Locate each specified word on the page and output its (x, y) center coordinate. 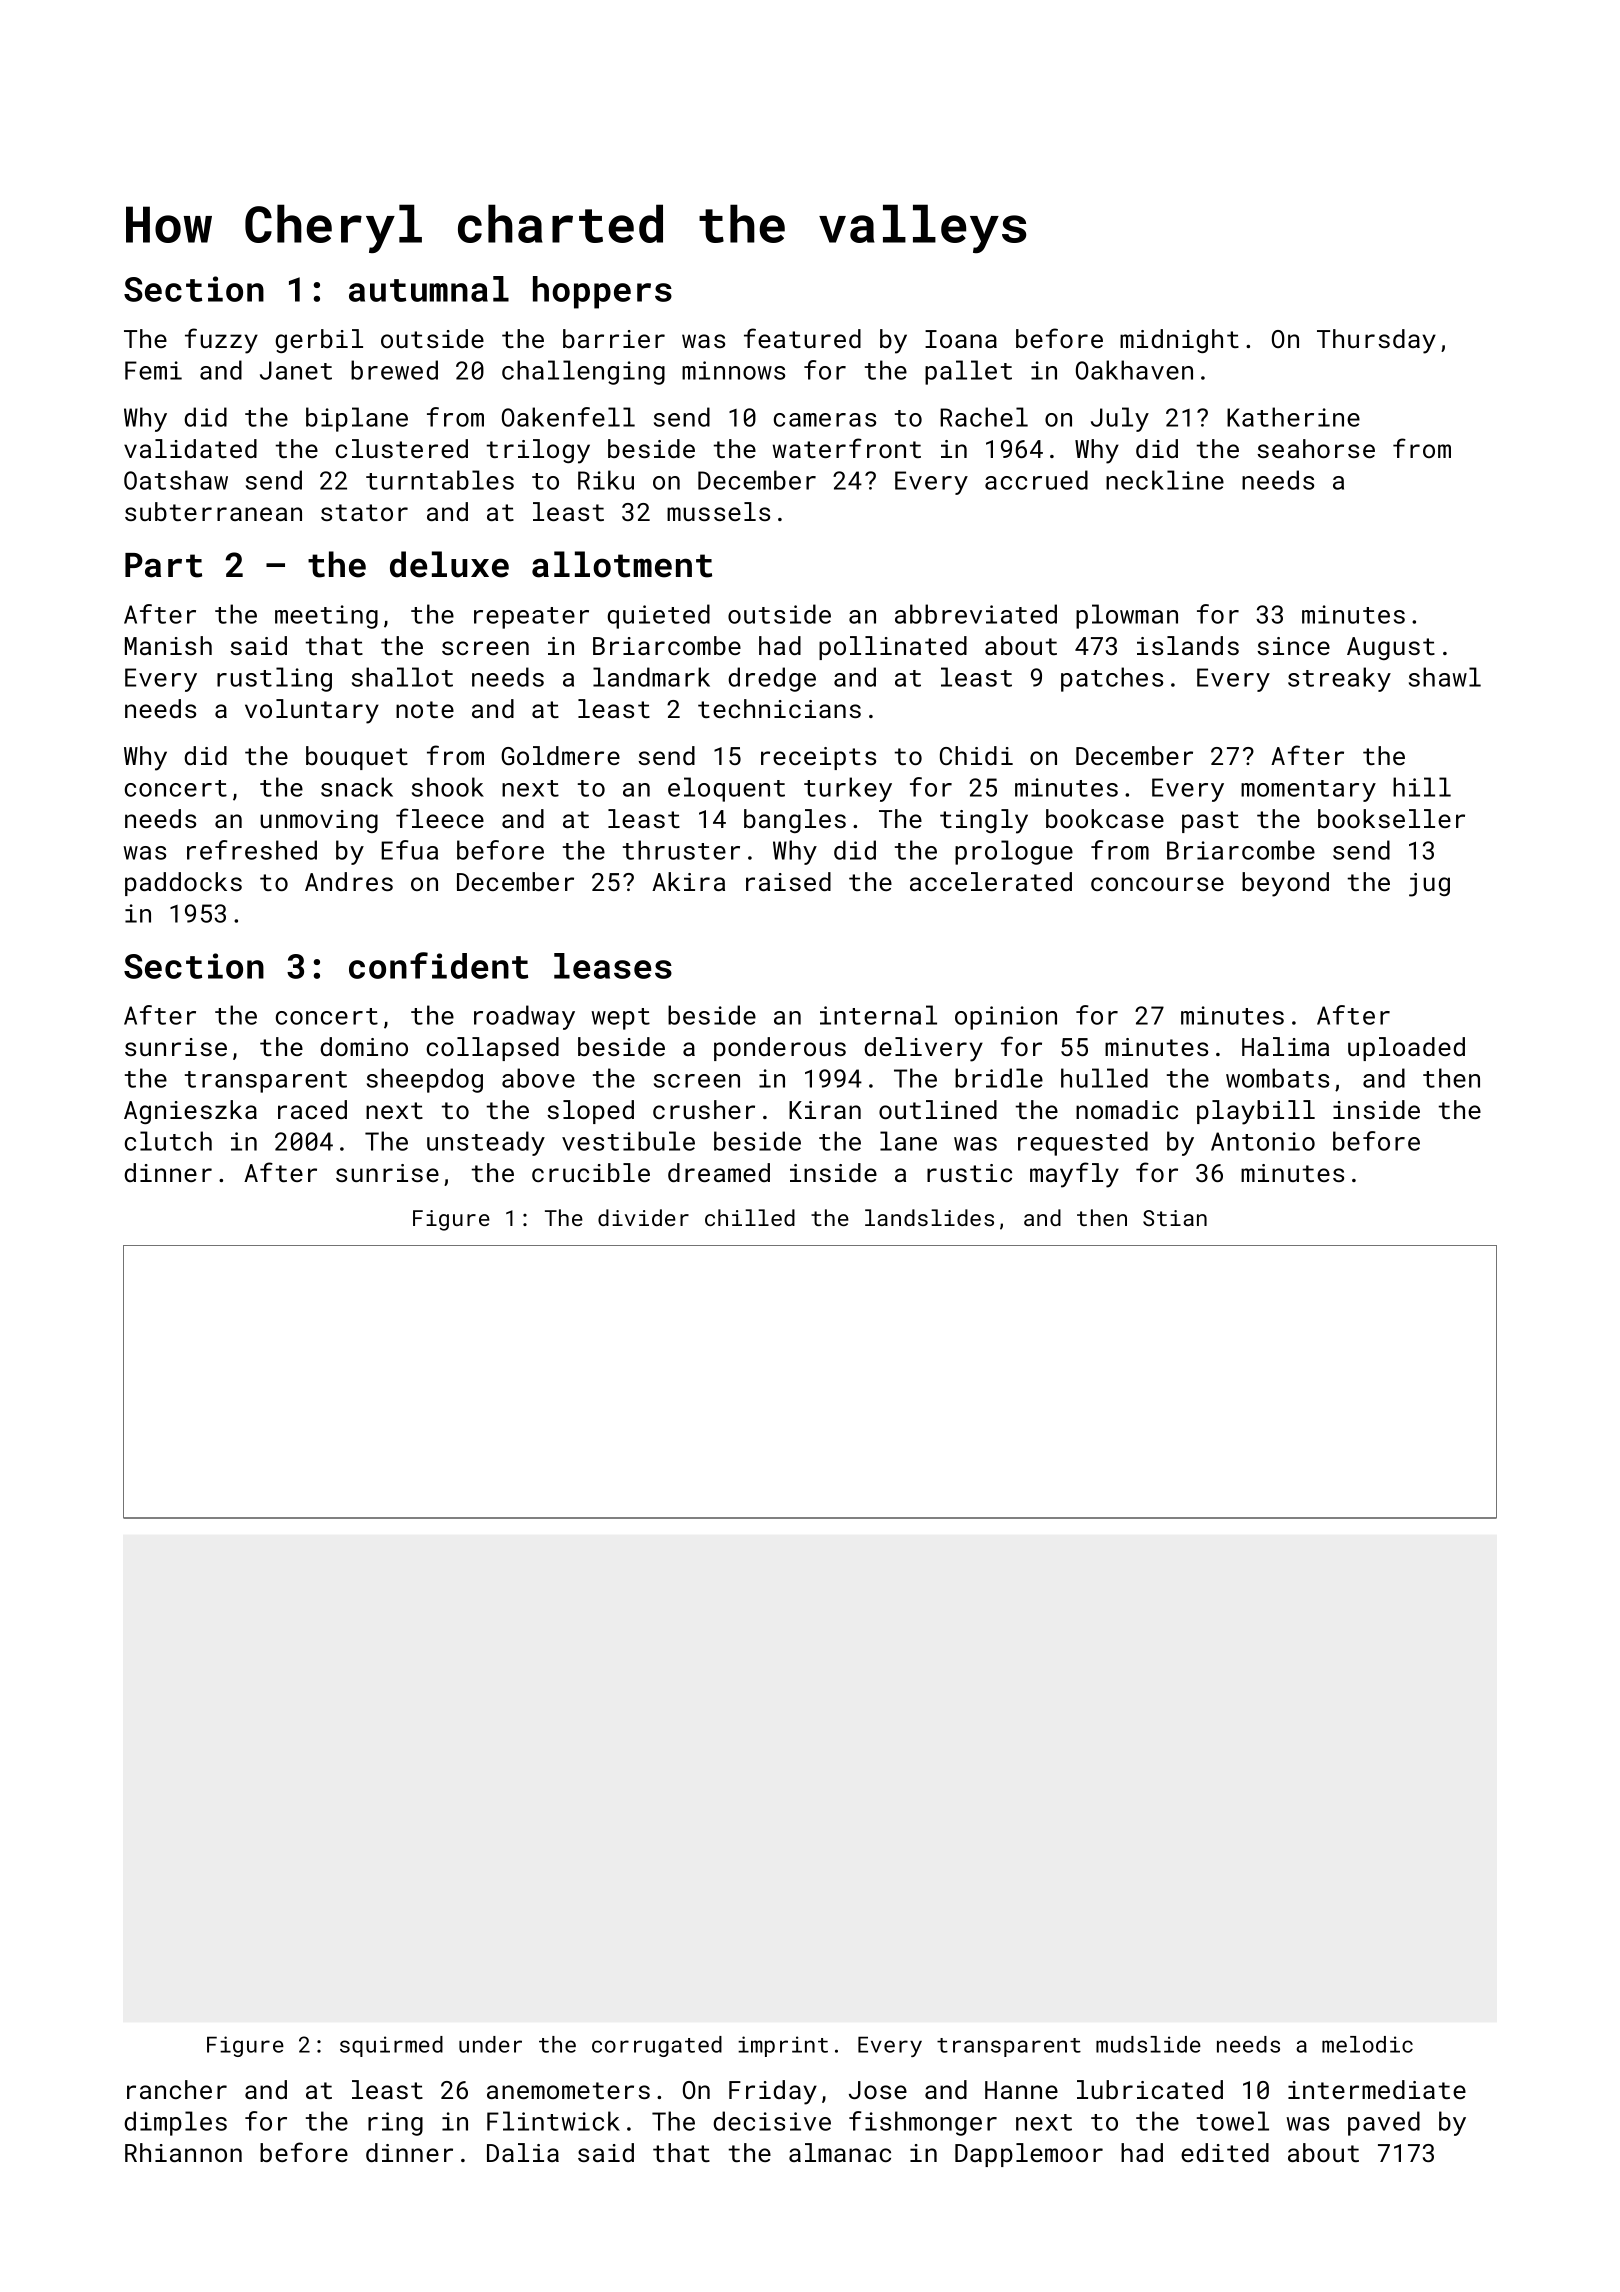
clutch (168, 1141)
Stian (1175, 1218)
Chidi (976, 755)
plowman (1127, 616)
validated (190, 448)
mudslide (1148, 2044)
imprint (783, 2046)
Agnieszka (190, 1112)
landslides (929, 1217)
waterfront (847, 448)
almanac (840, 2152)
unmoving (319, 821)
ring (395, 2124)
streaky (1339, 679)
